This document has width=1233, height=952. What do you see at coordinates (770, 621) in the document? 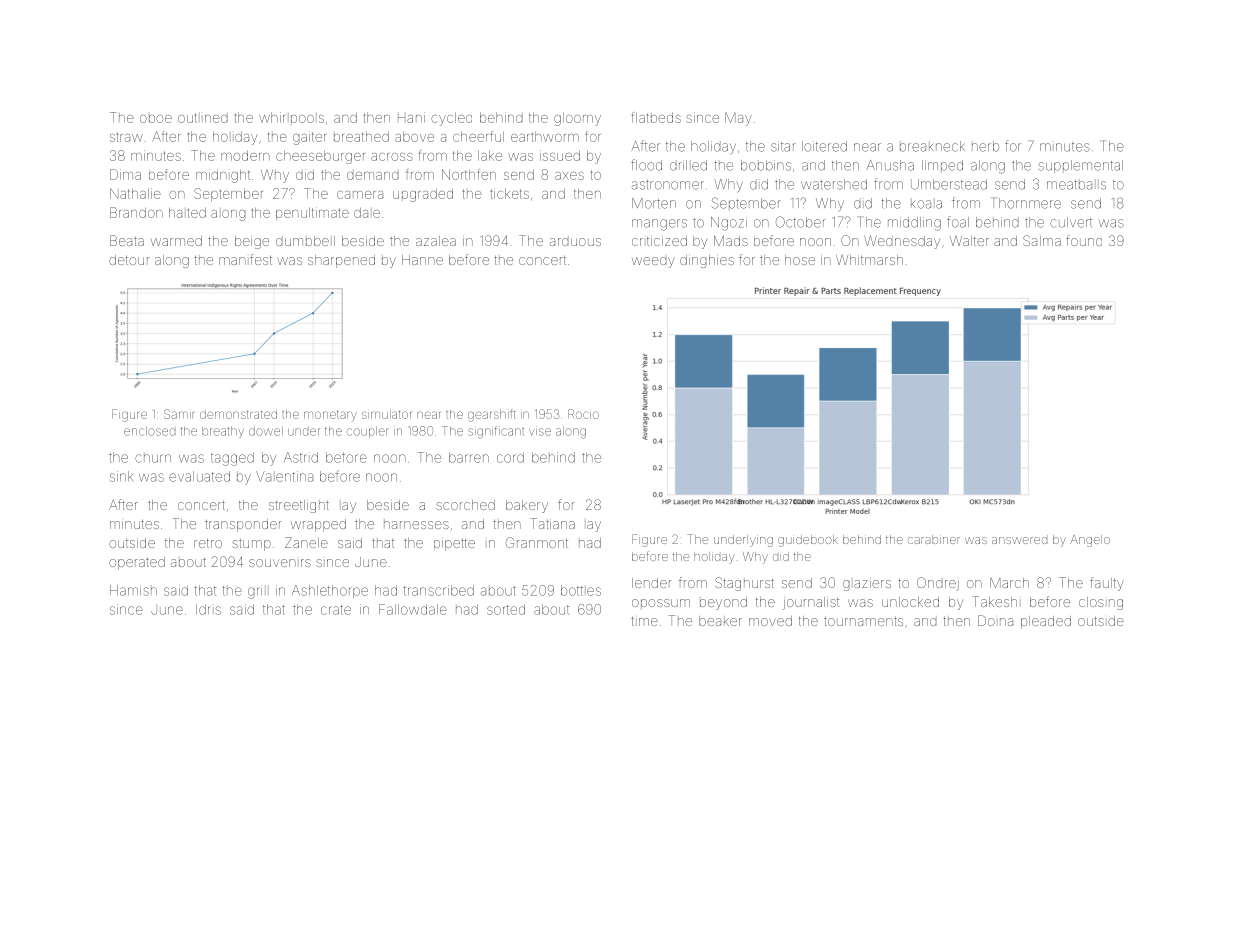
I see `moved` at bounding box center [770, 621].
